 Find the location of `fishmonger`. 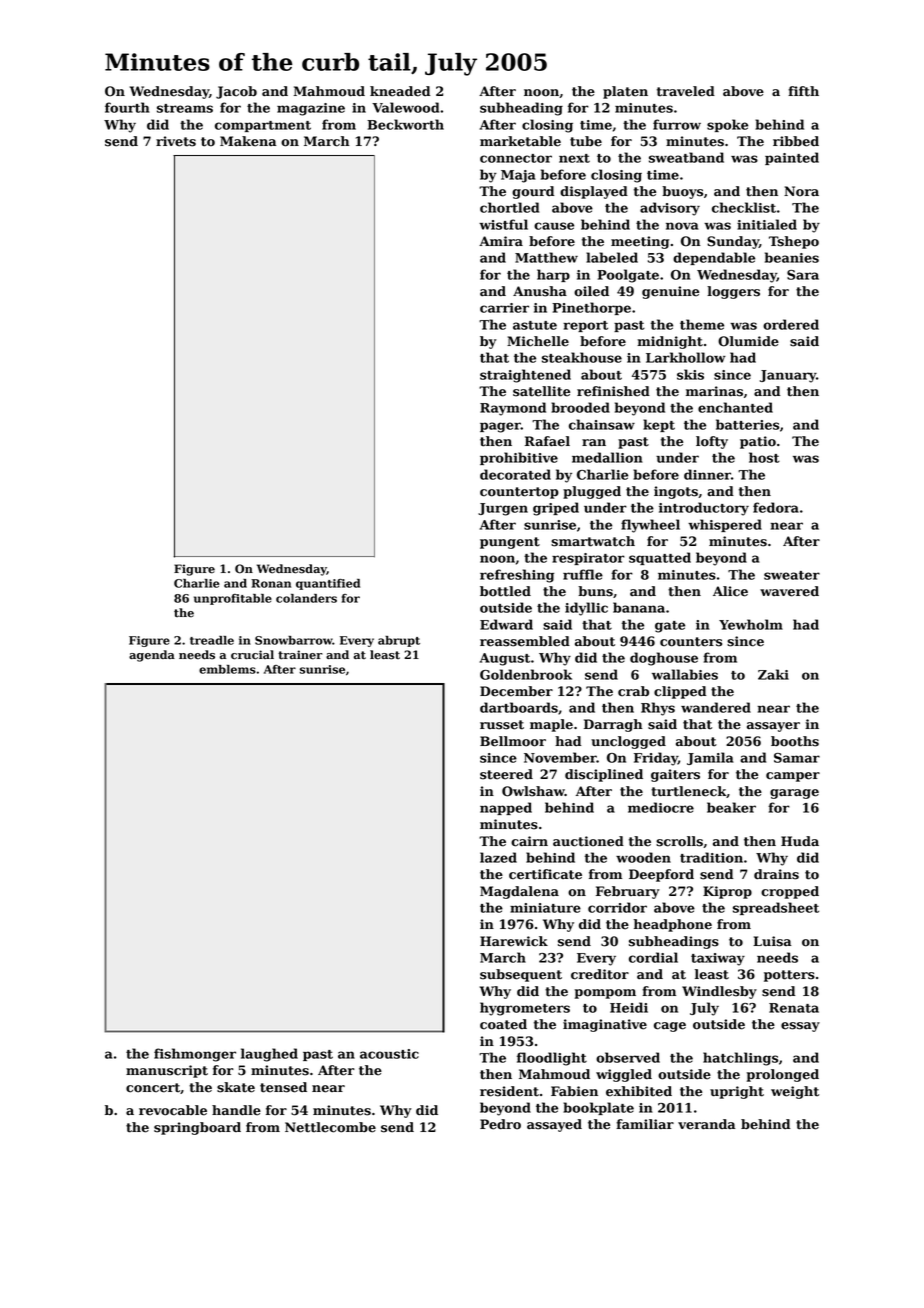

fishmonger is located at coordinates (195, 1055).
